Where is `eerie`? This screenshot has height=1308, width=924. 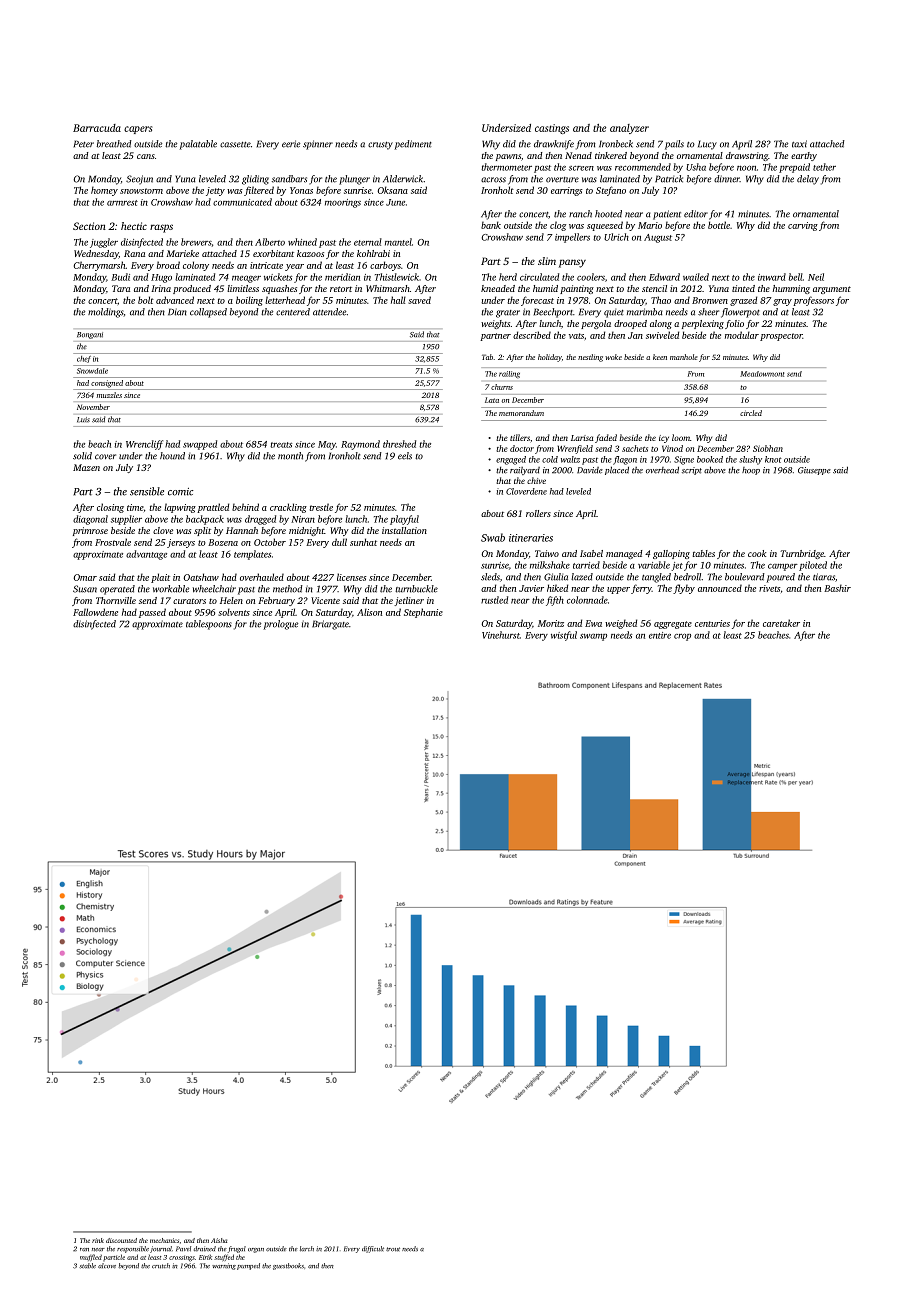 eerie is located at coordinates (291, 144).
